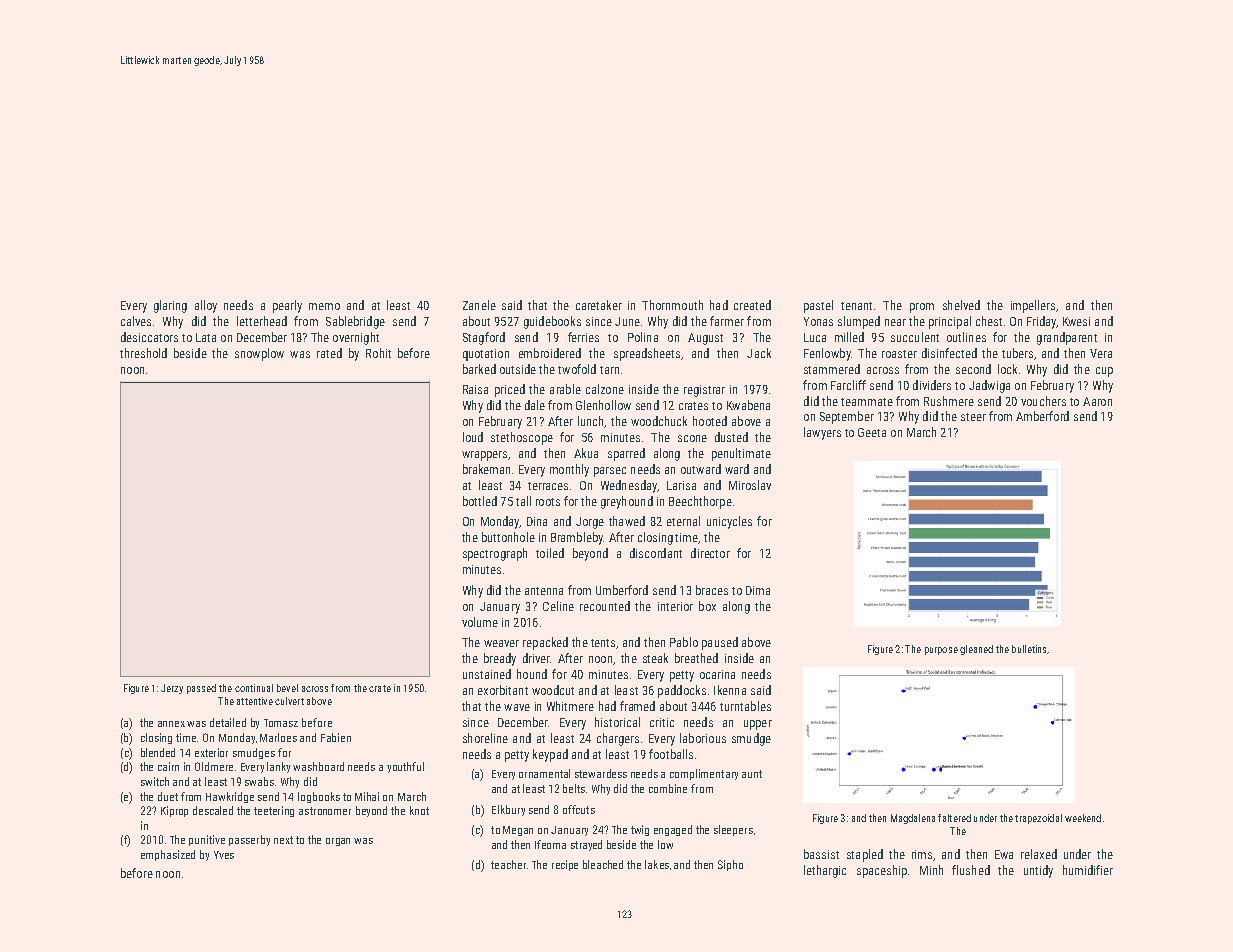  What do you see at coordinates (748, 405) in the page?
I see `Kwabena` at bounding box center [748, 405].
